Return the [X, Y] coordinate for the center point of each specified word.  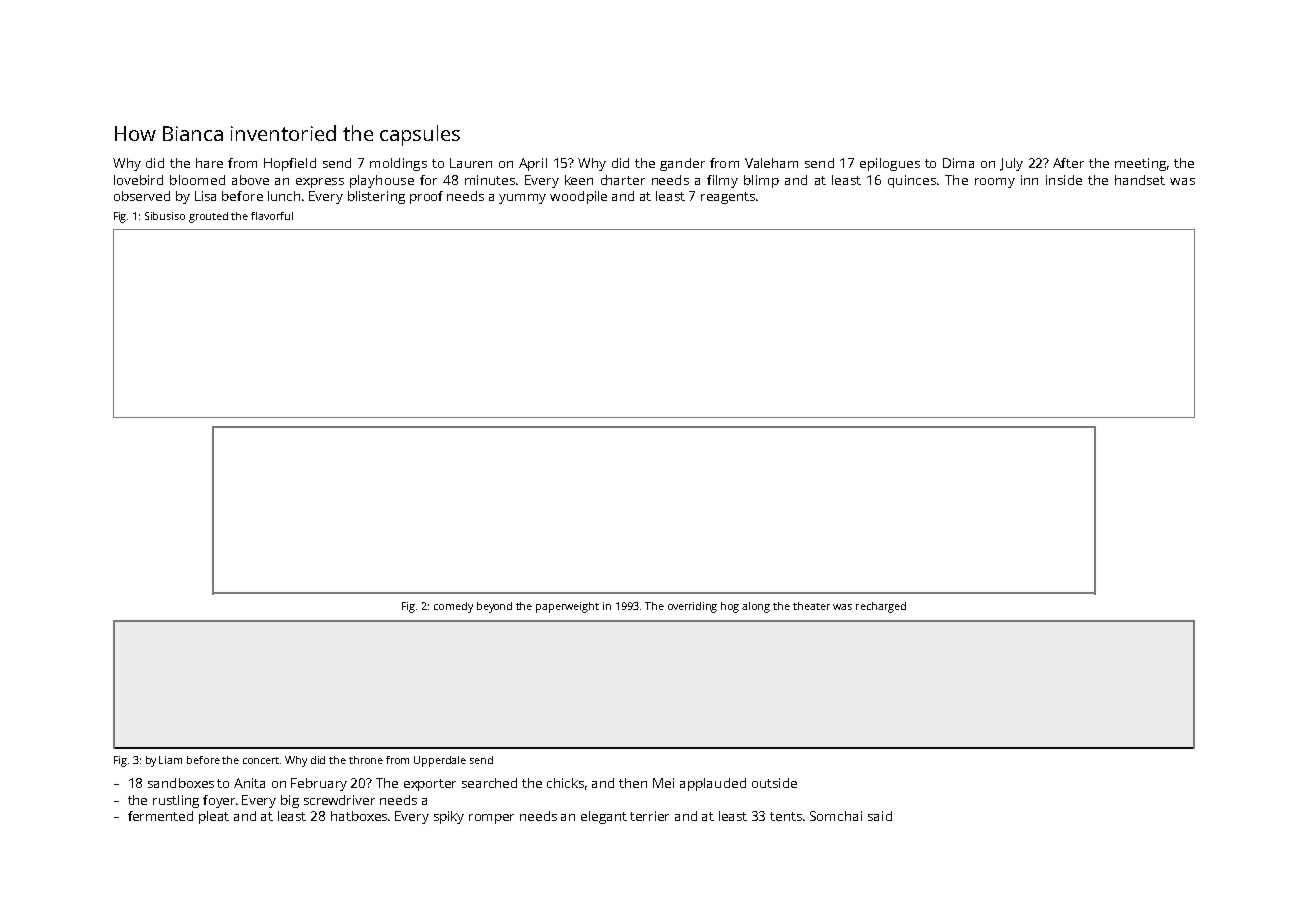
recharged [881, 607]
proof [426, 197]
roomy [995, 183]
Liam [170, 760]
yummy [522, 199]
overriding [692, 607]
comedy [453, 607]
